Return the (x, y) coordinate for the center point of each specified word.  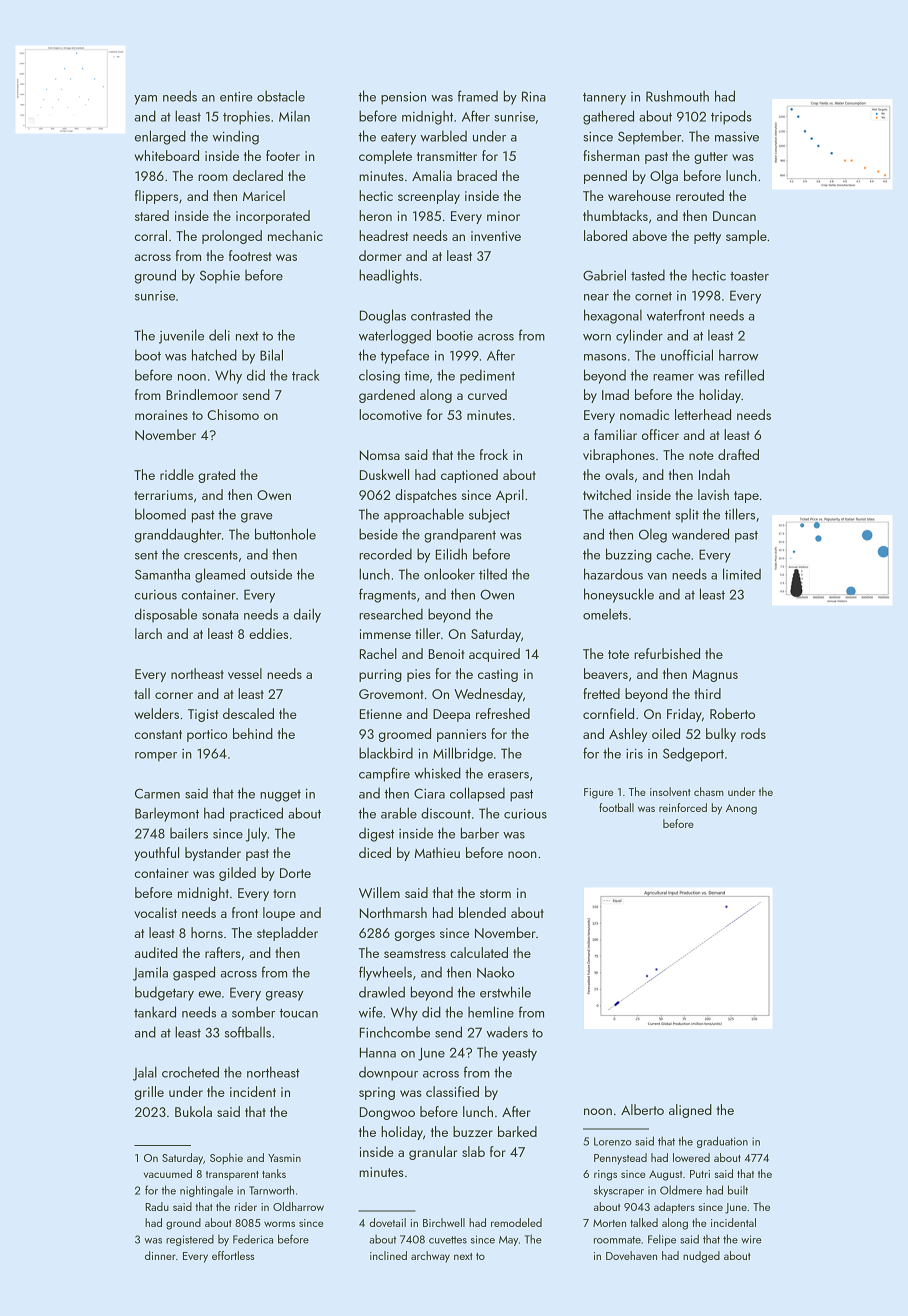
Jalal (145, 1073)
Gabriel (604, 275)
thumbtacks (615, 215)
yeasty (519, 1055)
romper (156, 757)
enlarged (160, 137)
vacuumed (168, 1173)
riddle (177, 474)
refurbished (667, 653)
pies (419, 675)
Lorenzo (613, 1141)
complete (385, 157)
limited (742, 574)
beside (378, 534)
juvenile (181, 336)
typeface (404, 356)
